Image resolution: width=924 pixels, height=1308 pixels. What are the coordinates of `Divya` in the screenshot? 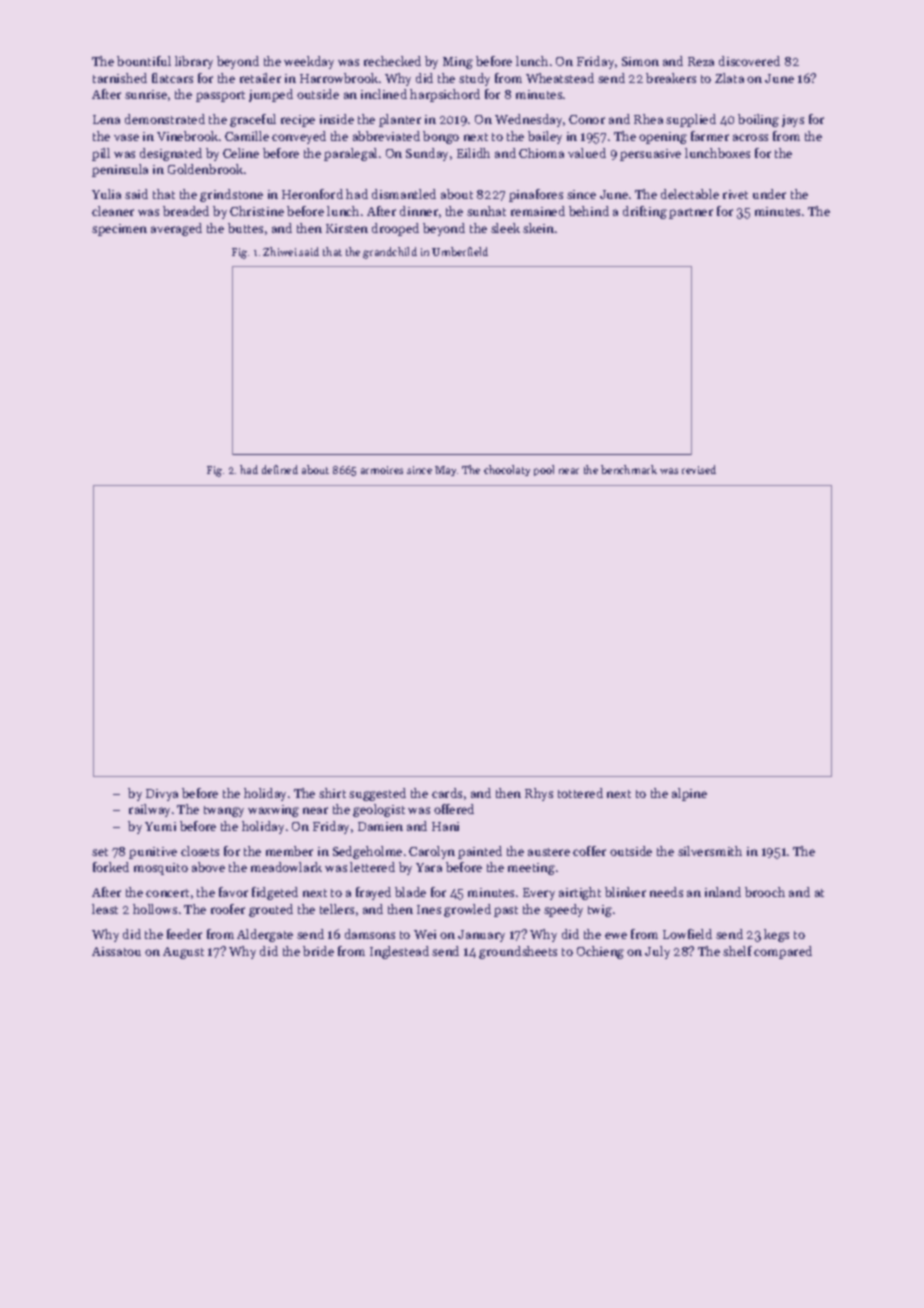 It's located at (162, 795).
